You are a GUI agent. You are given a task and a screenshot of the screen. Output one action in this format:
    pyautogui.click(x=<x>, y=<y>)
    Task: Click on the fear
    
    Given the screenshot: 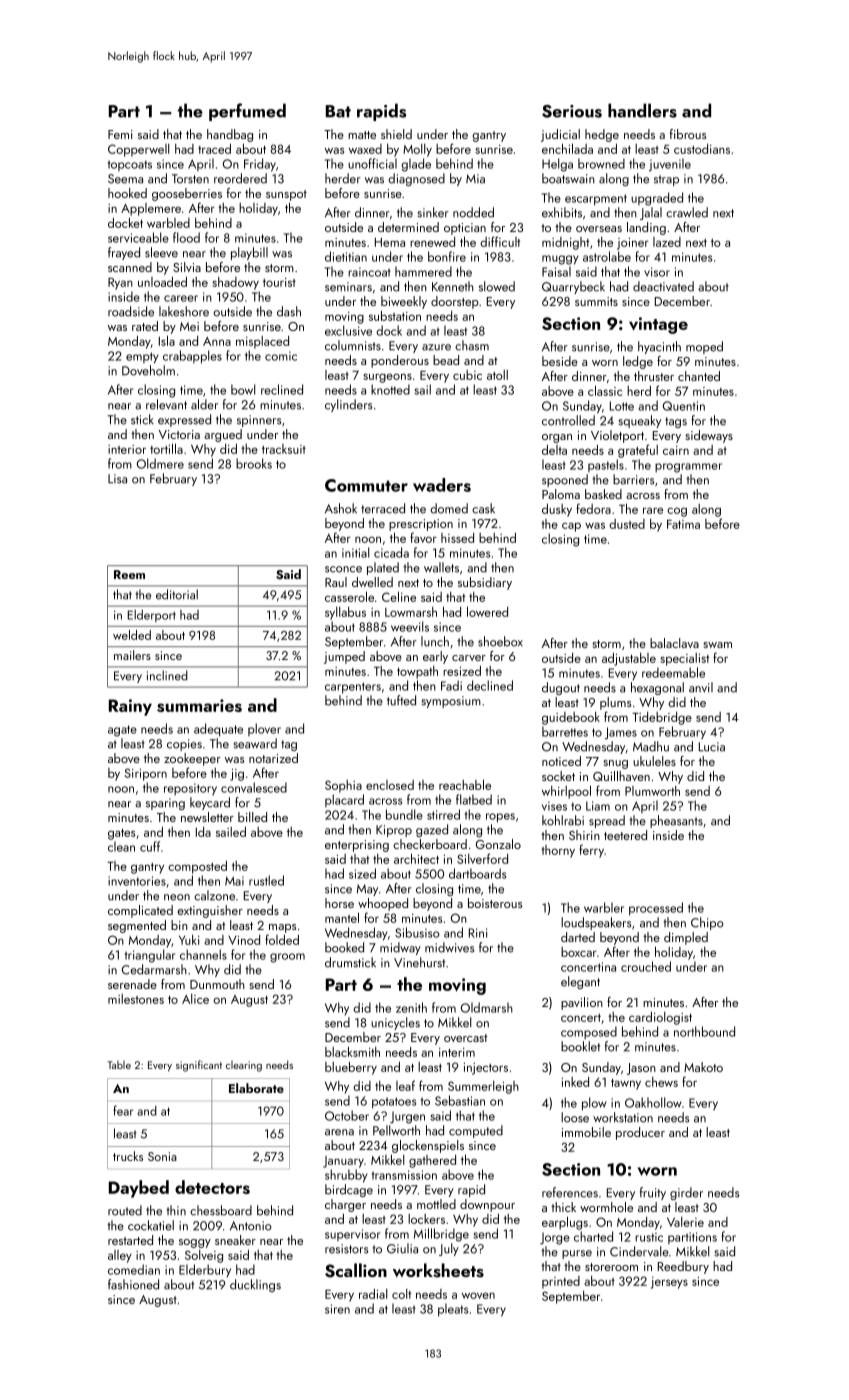 What is the action you would take?
    pyautogui.click(x=123, y=1110)
